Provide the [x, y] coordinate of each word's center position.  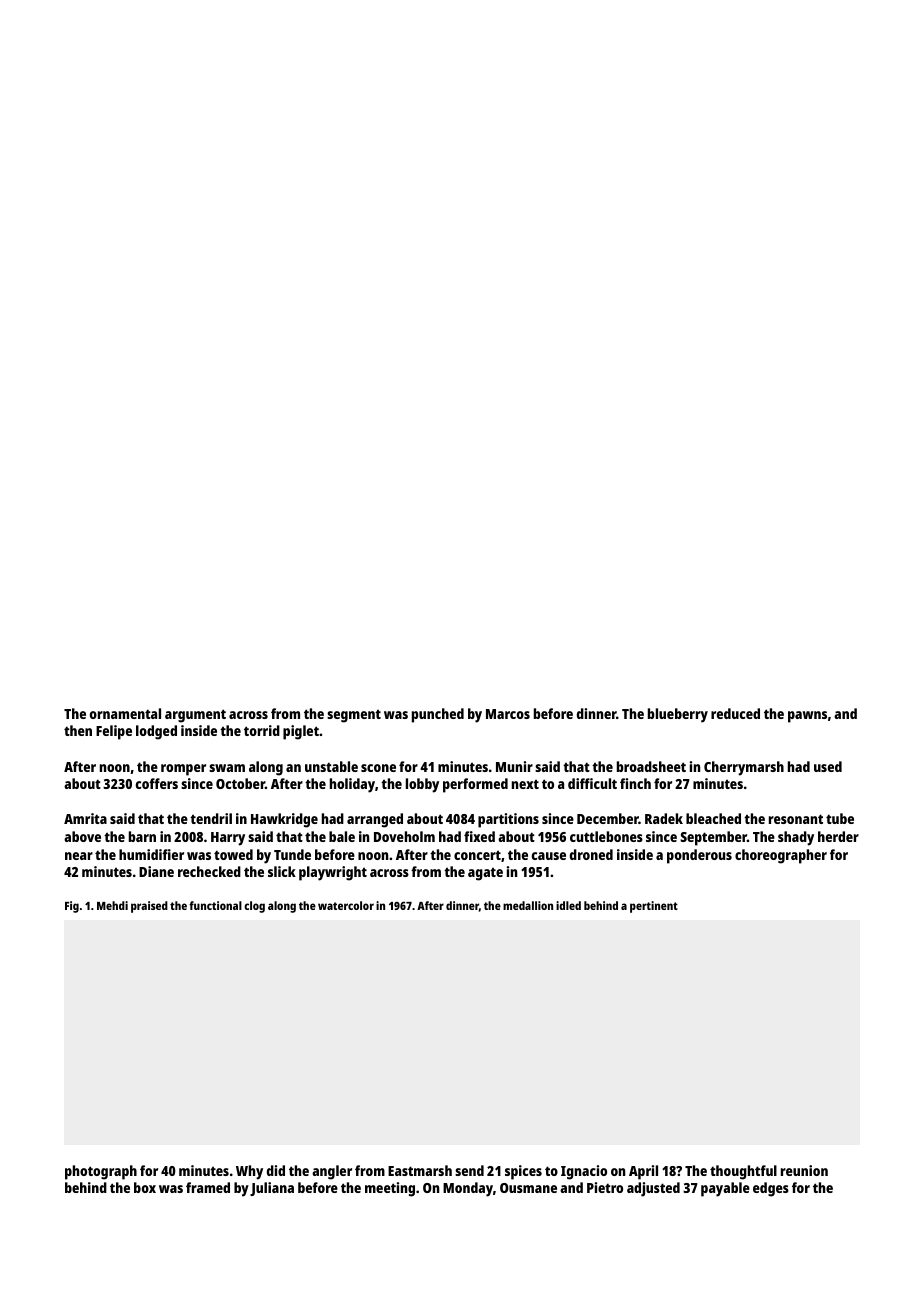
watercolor [346, 905]
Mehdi [112, 905]
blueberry [678, 715]
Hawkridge [284, 820]
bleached [713, 818]
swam [227, 768]
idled [568, 905]
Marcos [508, 714]
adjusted [653, 1189]
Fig [72, 907]
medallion [528, 905]
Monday [468, 1189]
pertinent [654, 907]
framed [208, 1187]
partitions [508, 820]
